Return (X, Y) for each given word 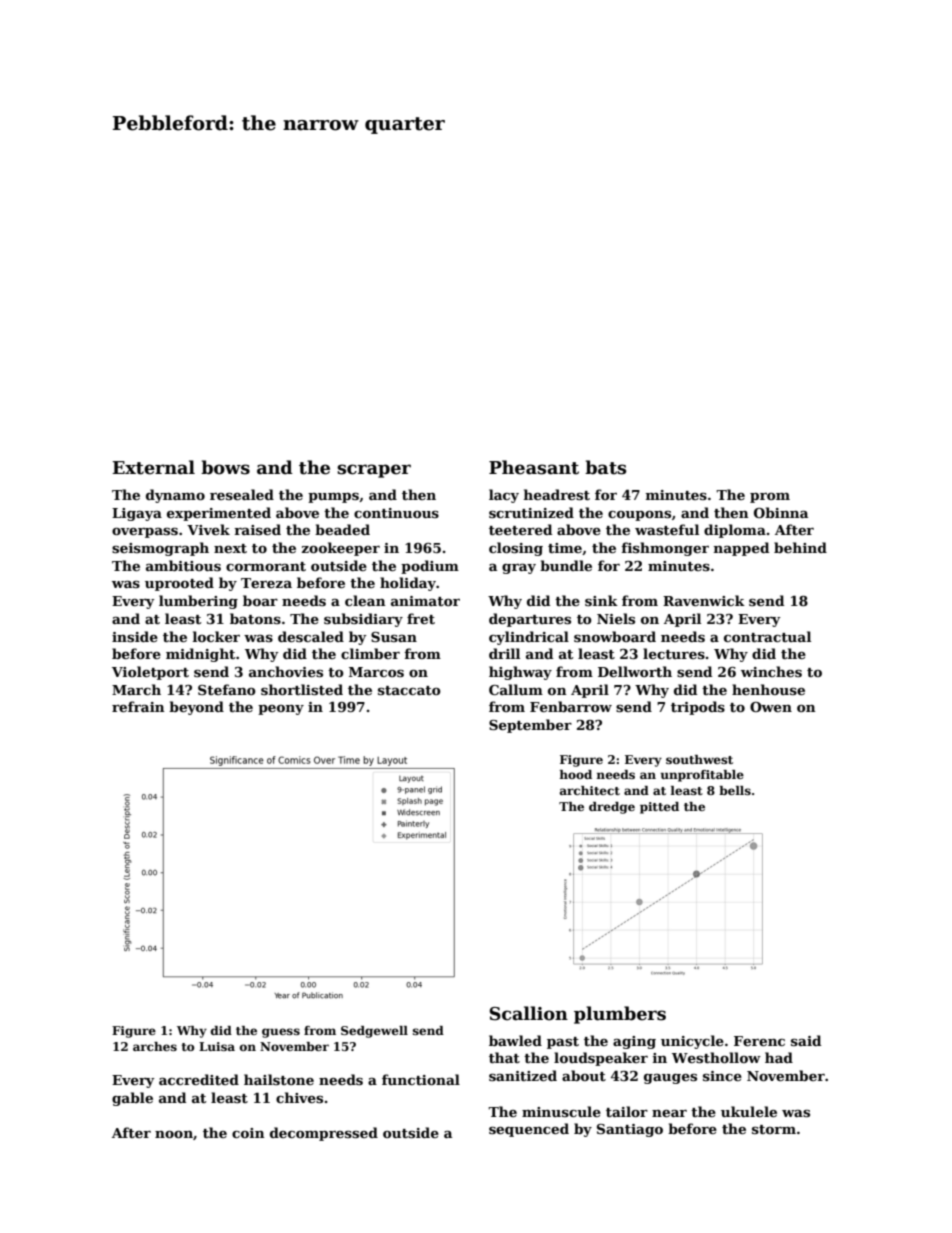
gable (132, 1099)
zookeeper (340, 549)
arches (155, 1046)
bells (735, 790)
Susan (394, 637)
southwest (699, 759)
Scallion (529, 1013)
